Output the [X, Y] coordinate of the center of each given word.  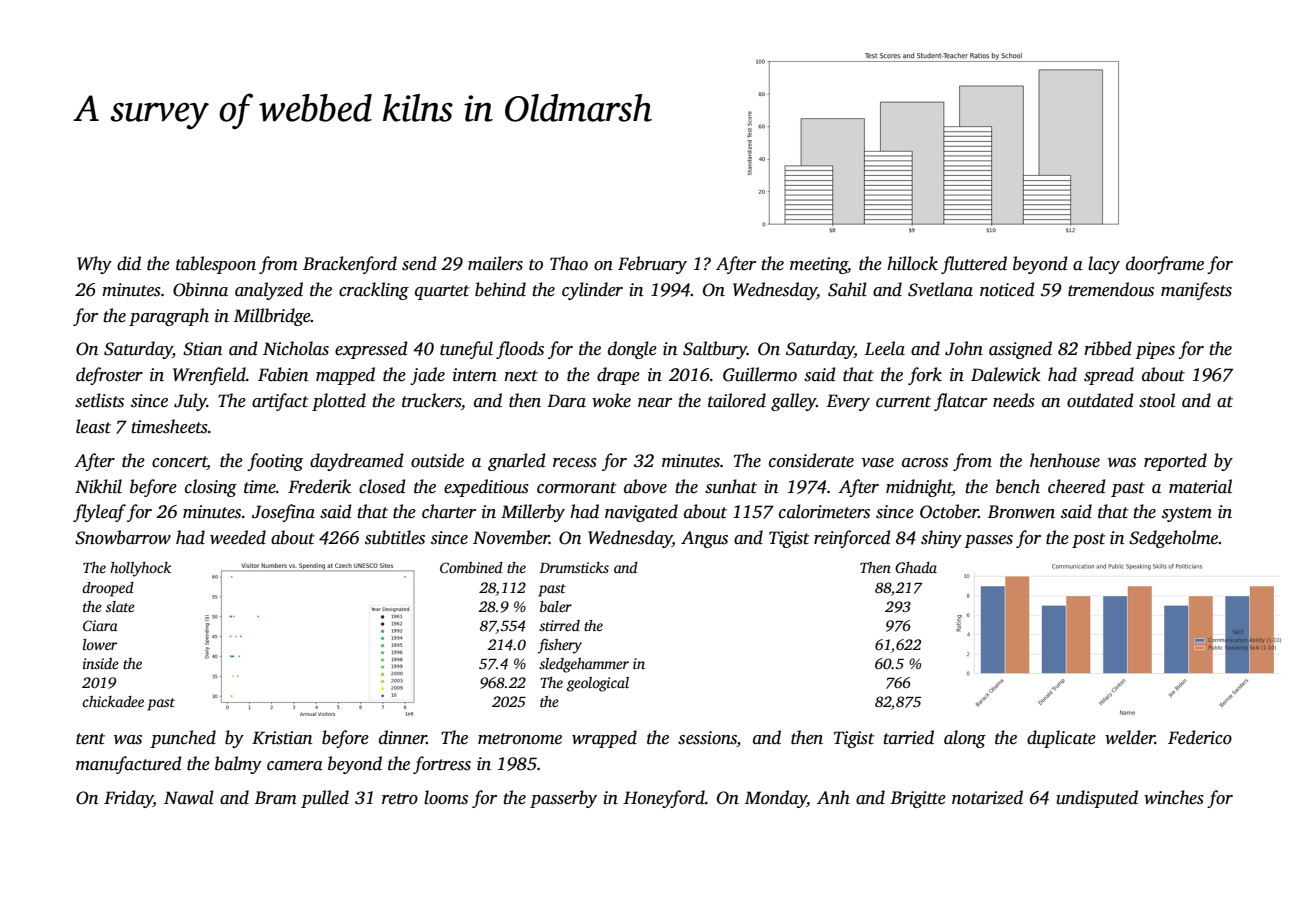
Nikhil [98, 486]
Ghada [916, 567]
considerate [811, 460]
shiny [941, 539]
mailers [495, 263]
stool [1157, 400]
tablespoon [216, 265]
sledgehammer [584, 665]
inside [101, 663]
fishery [559, 646]
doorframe [1165, 265]
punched [183, 739]
